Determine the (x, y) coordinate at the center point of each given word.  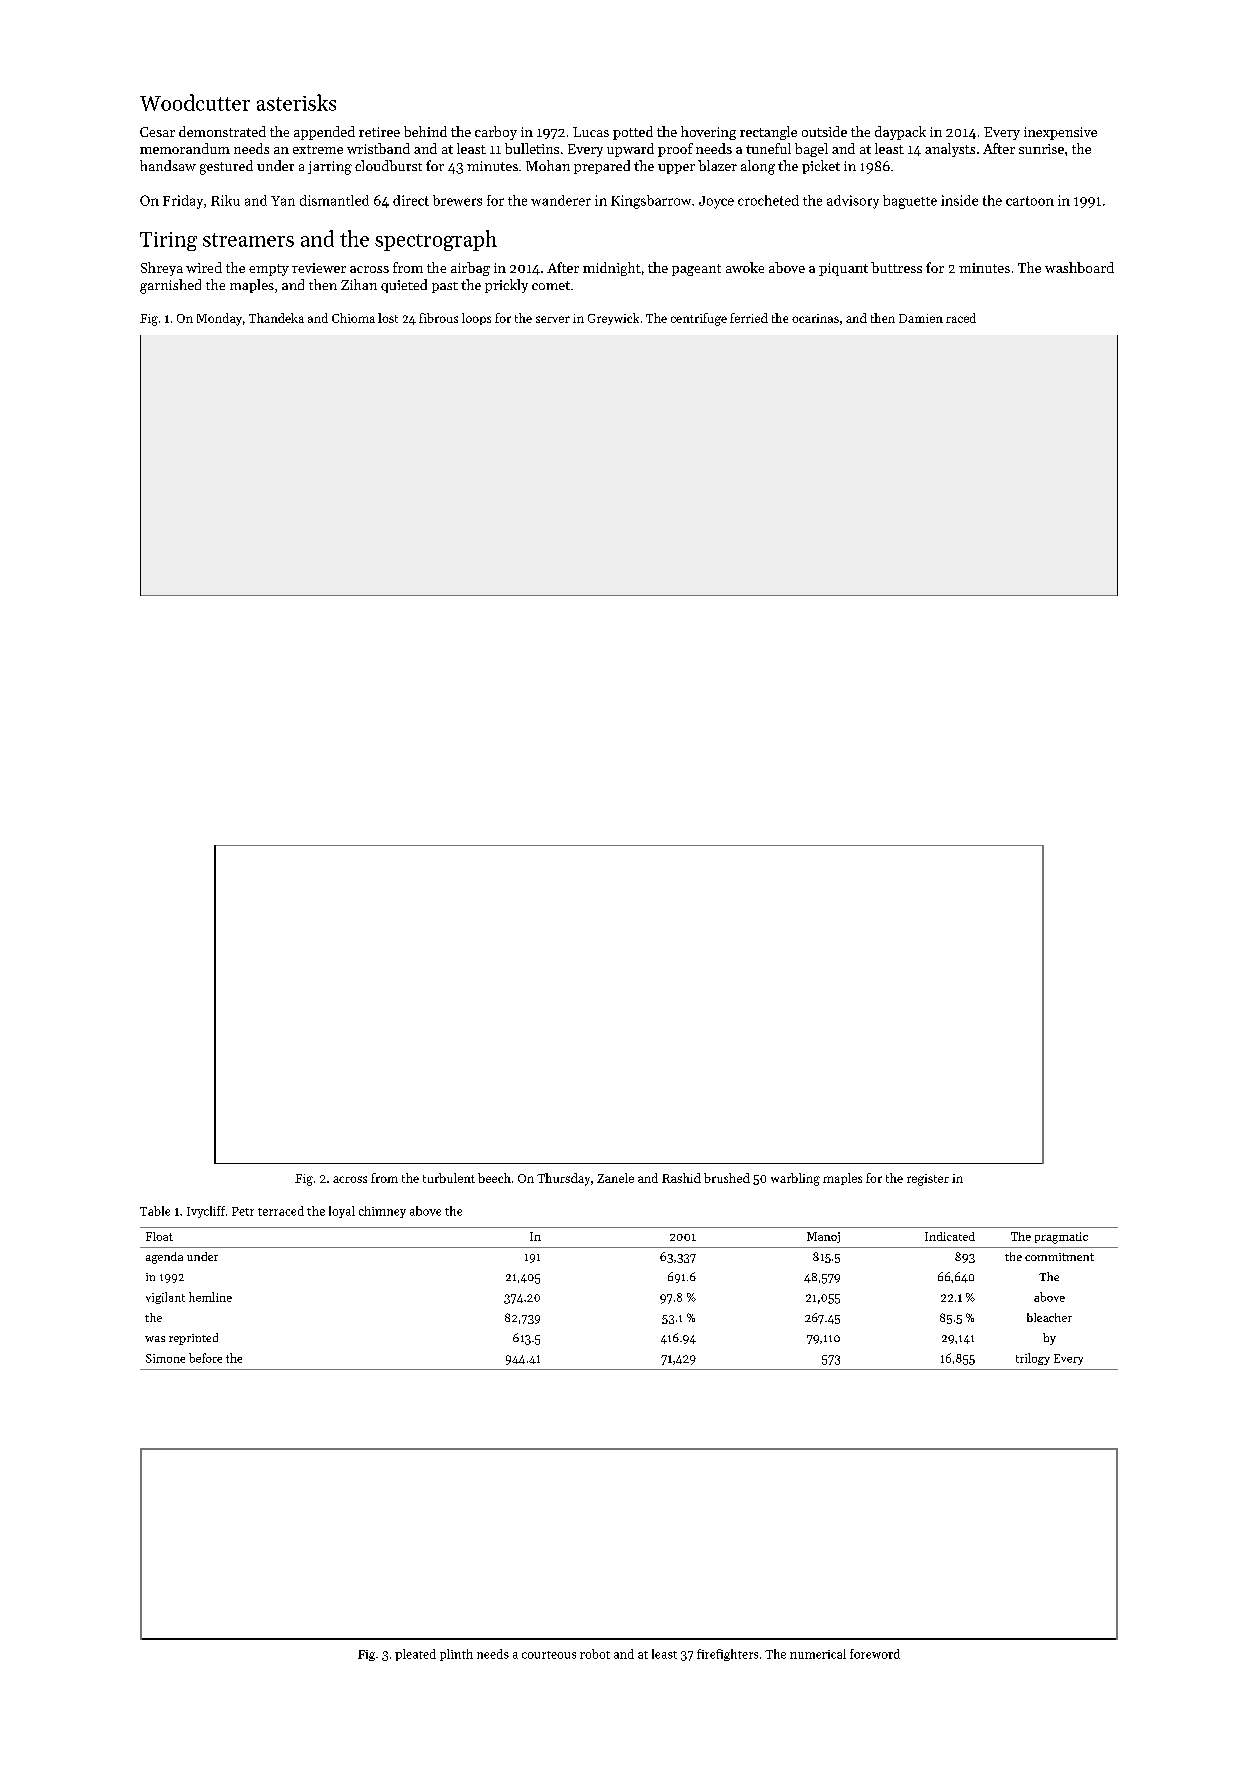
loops (476, 319)
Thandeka (276, 318)
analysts (950, 150)
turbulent (449, 1178)
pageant (696, 270)
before (205, 1358)
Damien (921, 318)
